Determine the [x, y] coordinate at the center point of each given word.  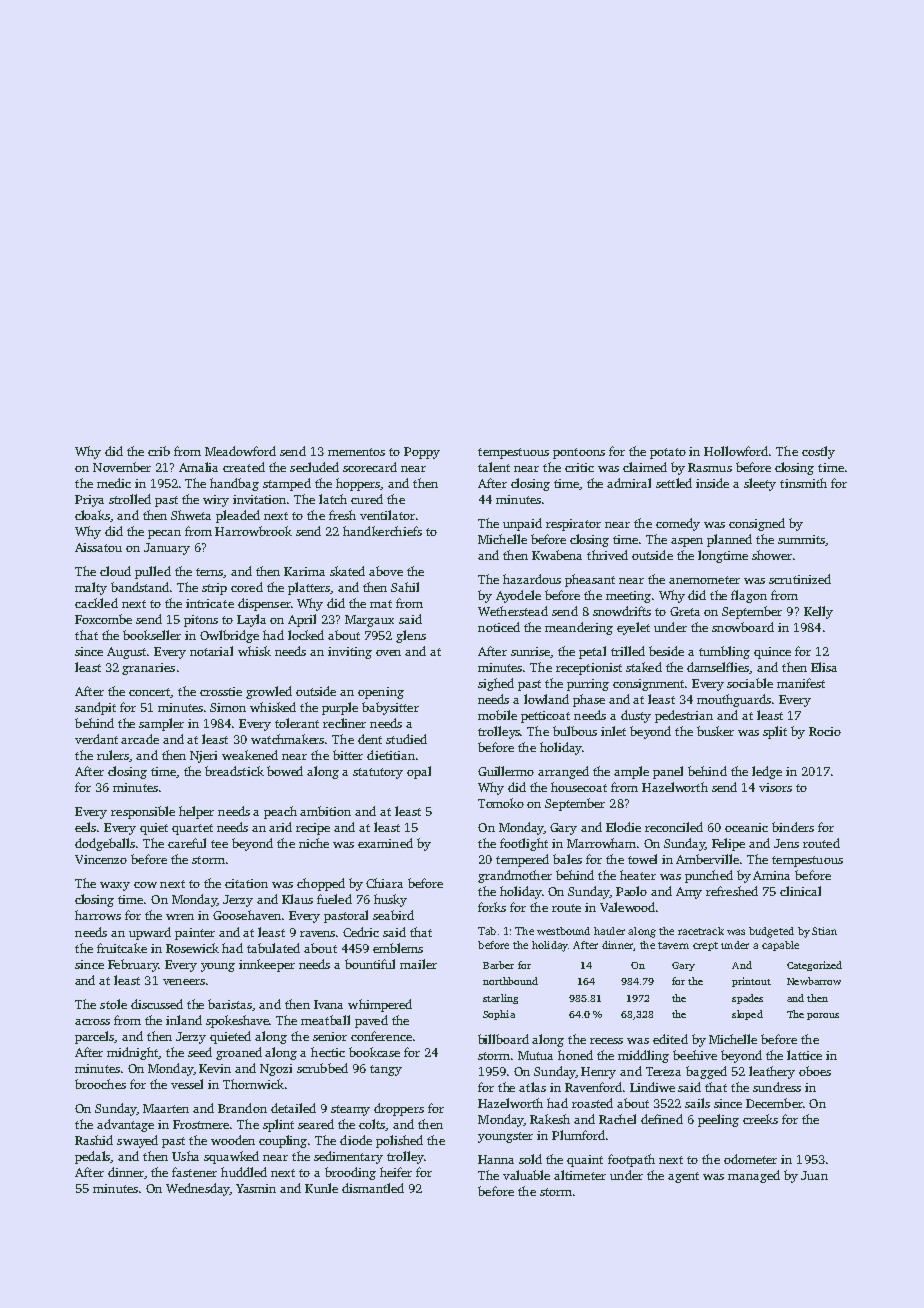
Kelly [818, 612]
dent [370, 739]
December [774, 1103]
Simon [228, 707]
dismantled [373, 1188]
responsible [143, 812]
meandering [579, 628]
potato [668, 453]
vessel [187, 1084]
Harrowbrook [253, 531]
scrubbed [322, 1068]
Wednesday [197, 1189]
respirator [573, 525]
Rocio [825, 731]
